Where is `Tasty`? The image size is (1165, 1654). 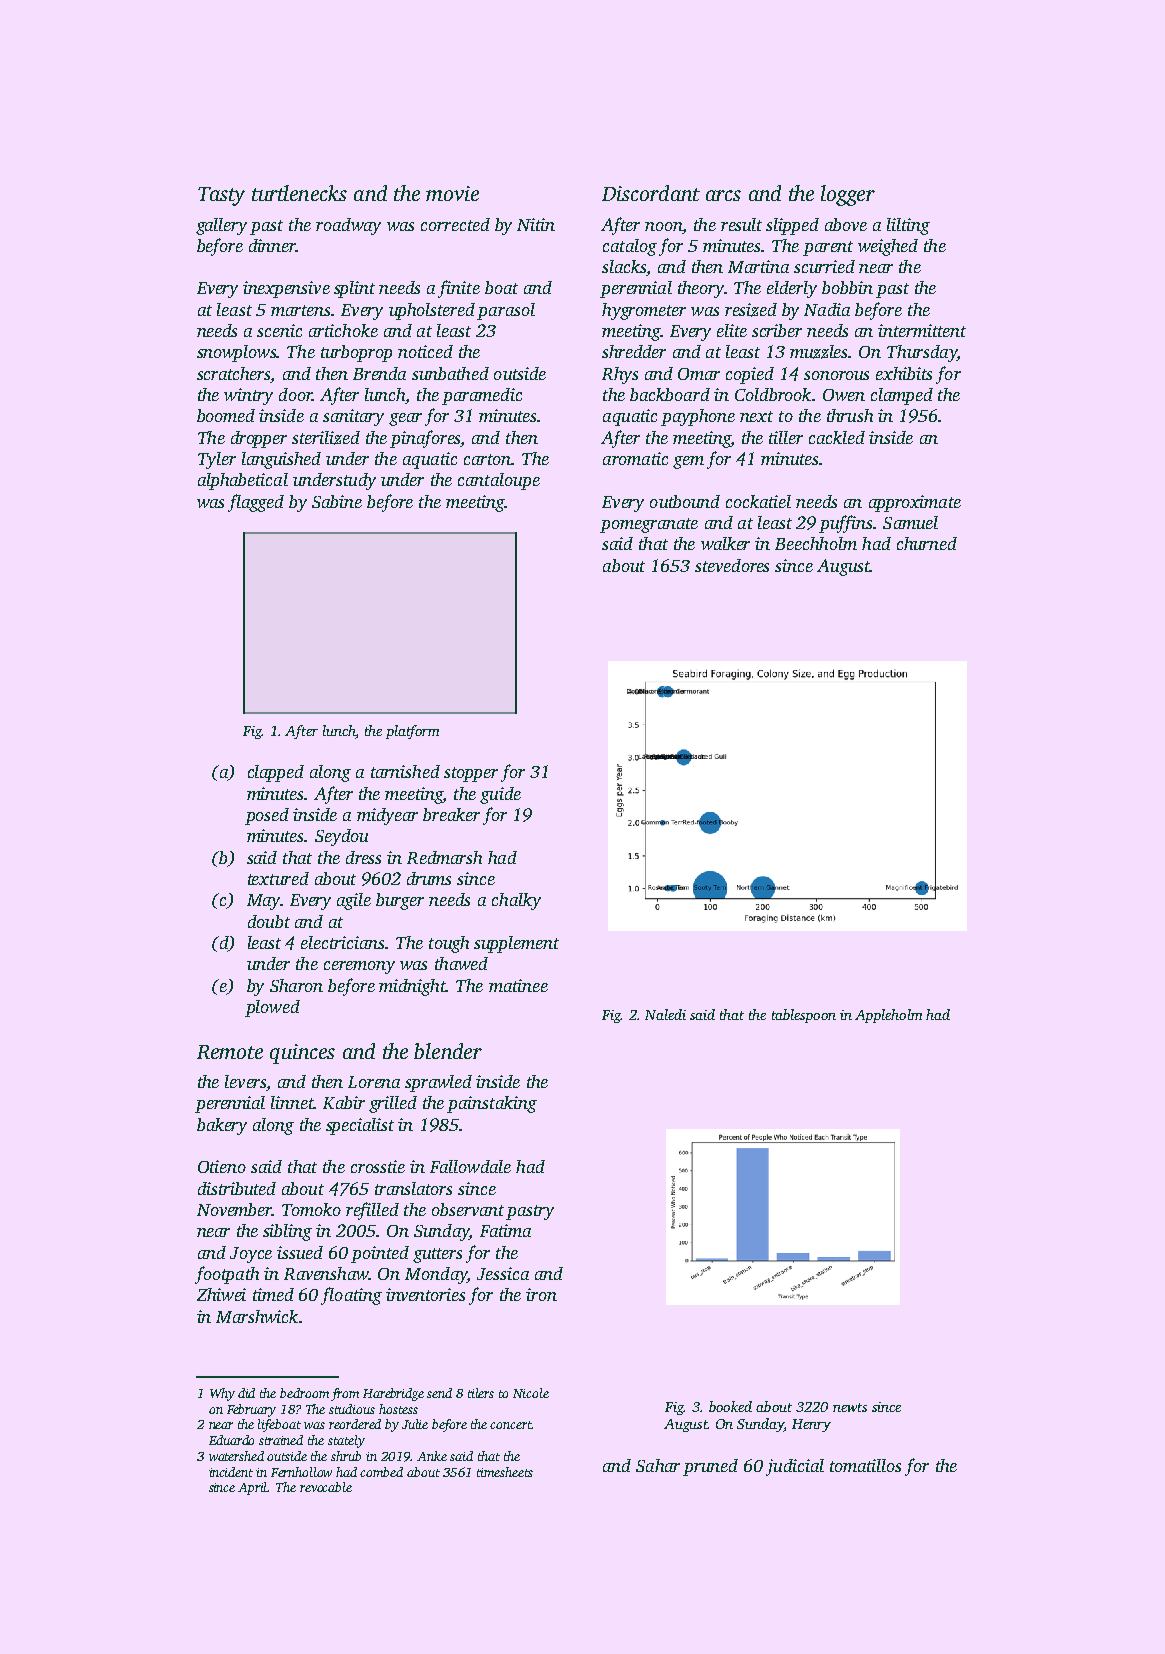
Tasty is located at coordinates (221, 196).
